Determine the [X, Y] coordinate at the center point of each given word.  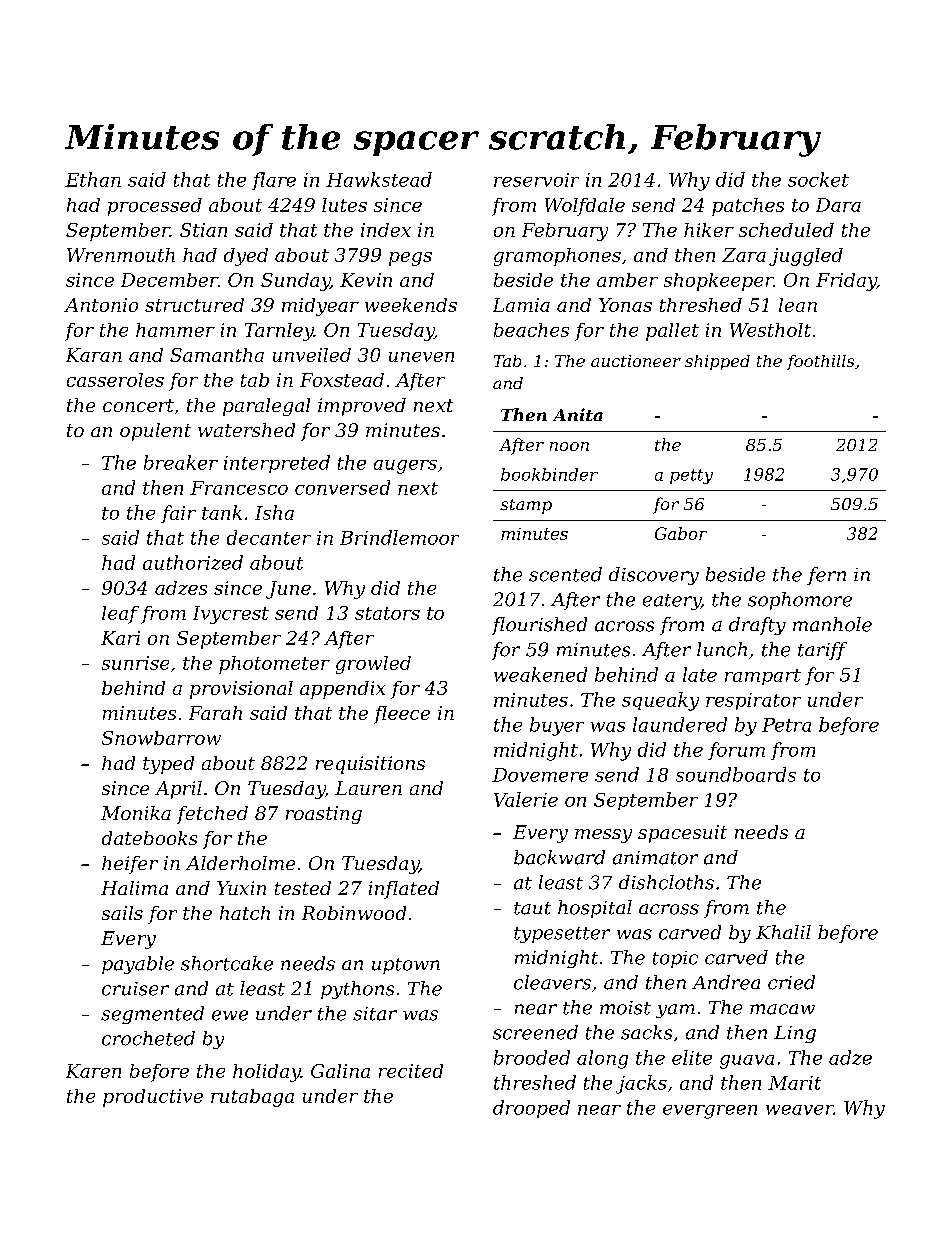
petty [691, 476]
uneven [421, 357]
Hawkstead [379, 179]
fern [826, 576]
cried [791, 982]
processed [155, 207]
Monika [136, 813]
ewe [230, 1015]
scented [565, 574]
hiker [709, 230]
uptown [406, 966]
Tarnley [279, 332]
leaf [120, 615]
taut [532, 908]
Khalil [783, 932]
